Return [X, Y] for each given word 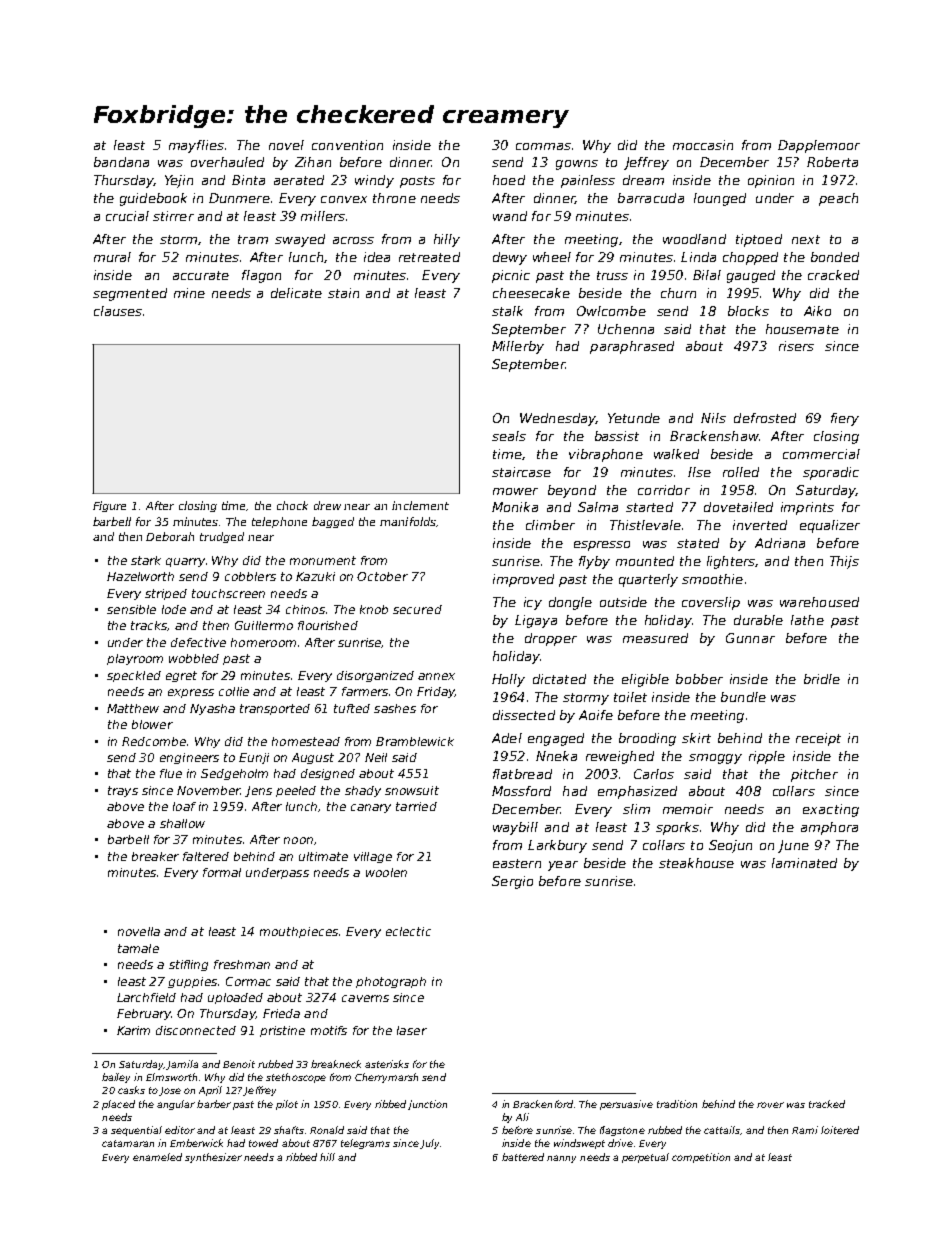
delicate [296, 293]
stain [343, 293]
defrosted [765, 418]
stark [146, 560]
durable [758, 620]
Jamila [182, 1065]
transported [275, 709]
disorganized [375, 676]
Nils [713, 418]
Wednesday [558, 419]
